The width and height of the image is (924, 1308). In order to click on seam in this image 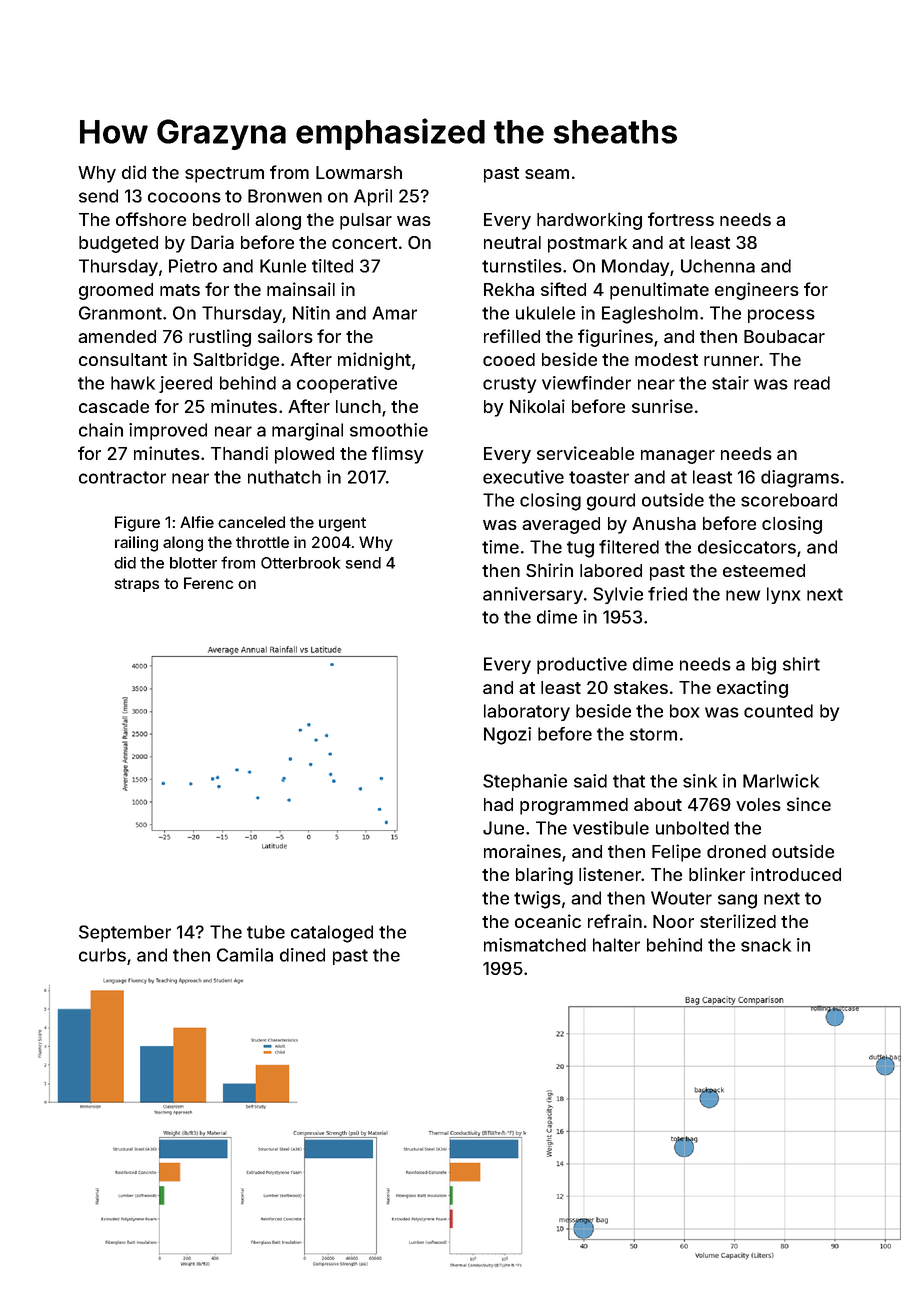, I will do `click(547, 174)`.
